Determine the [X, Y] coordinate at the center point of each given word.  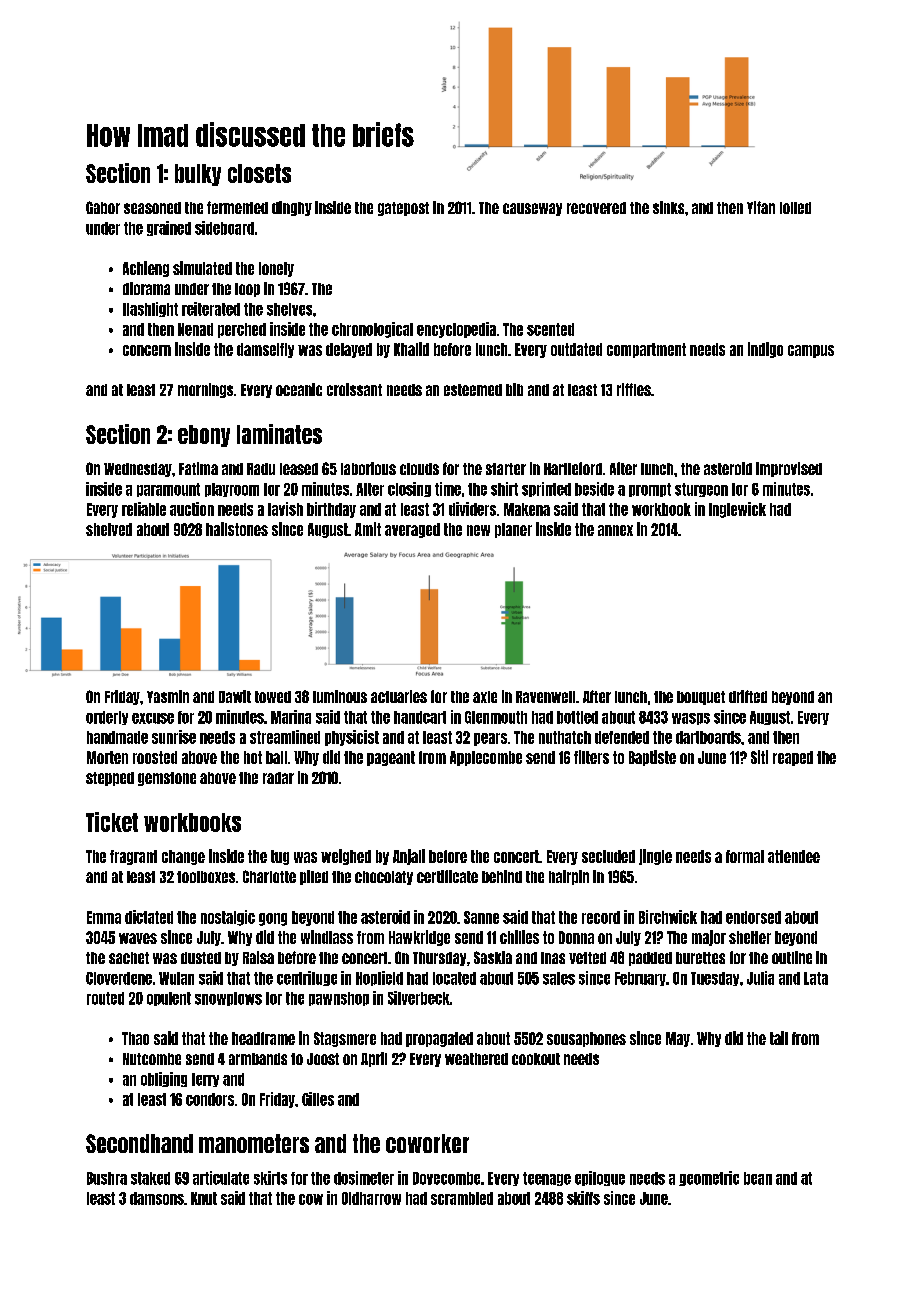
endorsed [753, 917]
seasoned [152, 208]
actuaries [399, 696]
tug [280, 857]
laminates [279, 434]
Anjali [409, 857]
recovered [596, 208]
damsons [157, 1198]
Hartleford [573, 468]
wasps [691, 719]
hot [253, 757]
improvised [789, 469]
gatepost [403, 209]
